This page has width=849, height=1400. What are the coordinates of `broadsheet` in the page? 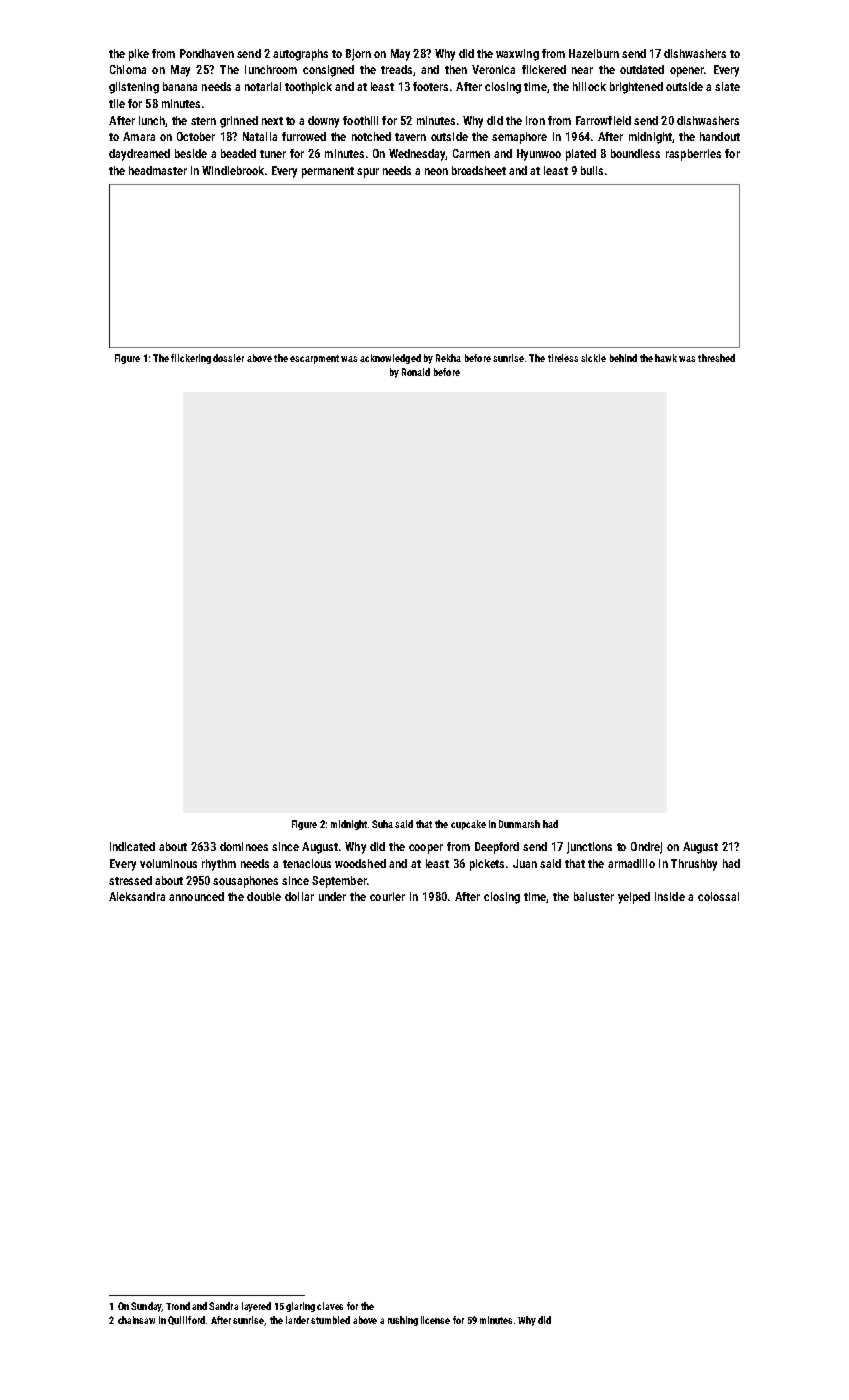 It's located at (479, 170).
